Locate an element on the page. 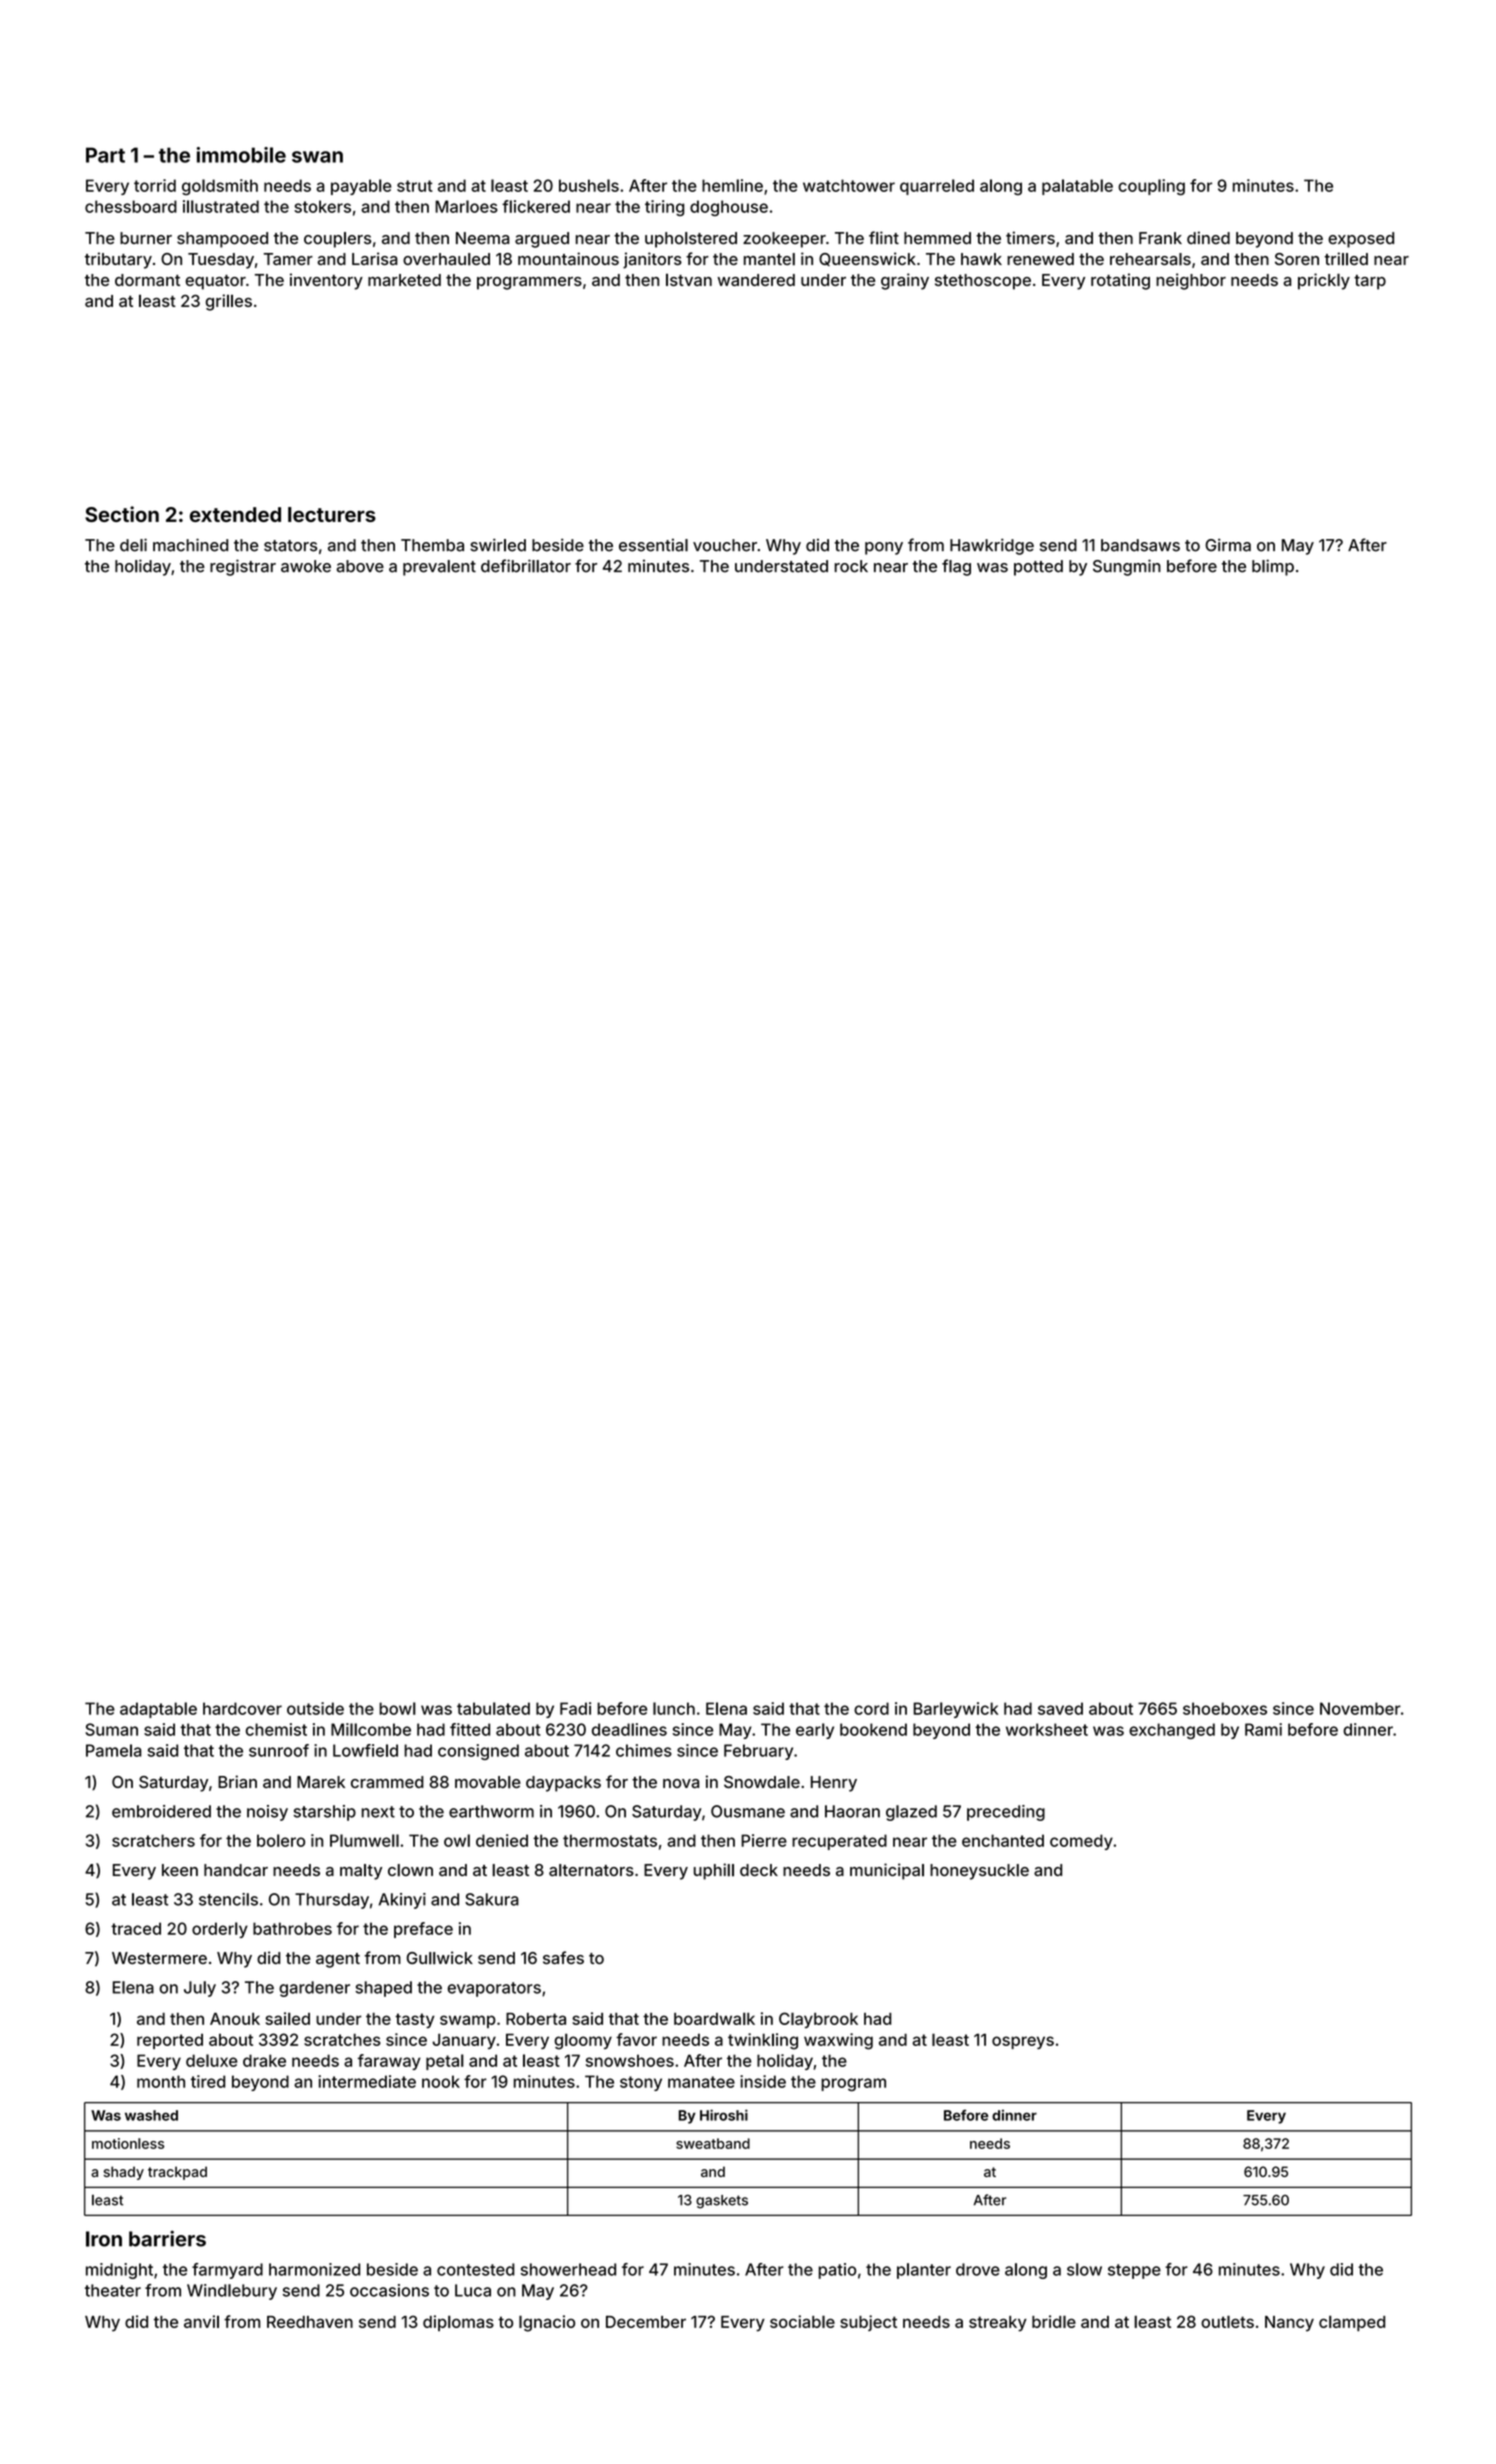  palatable is located at coordinates (1077, 187).
